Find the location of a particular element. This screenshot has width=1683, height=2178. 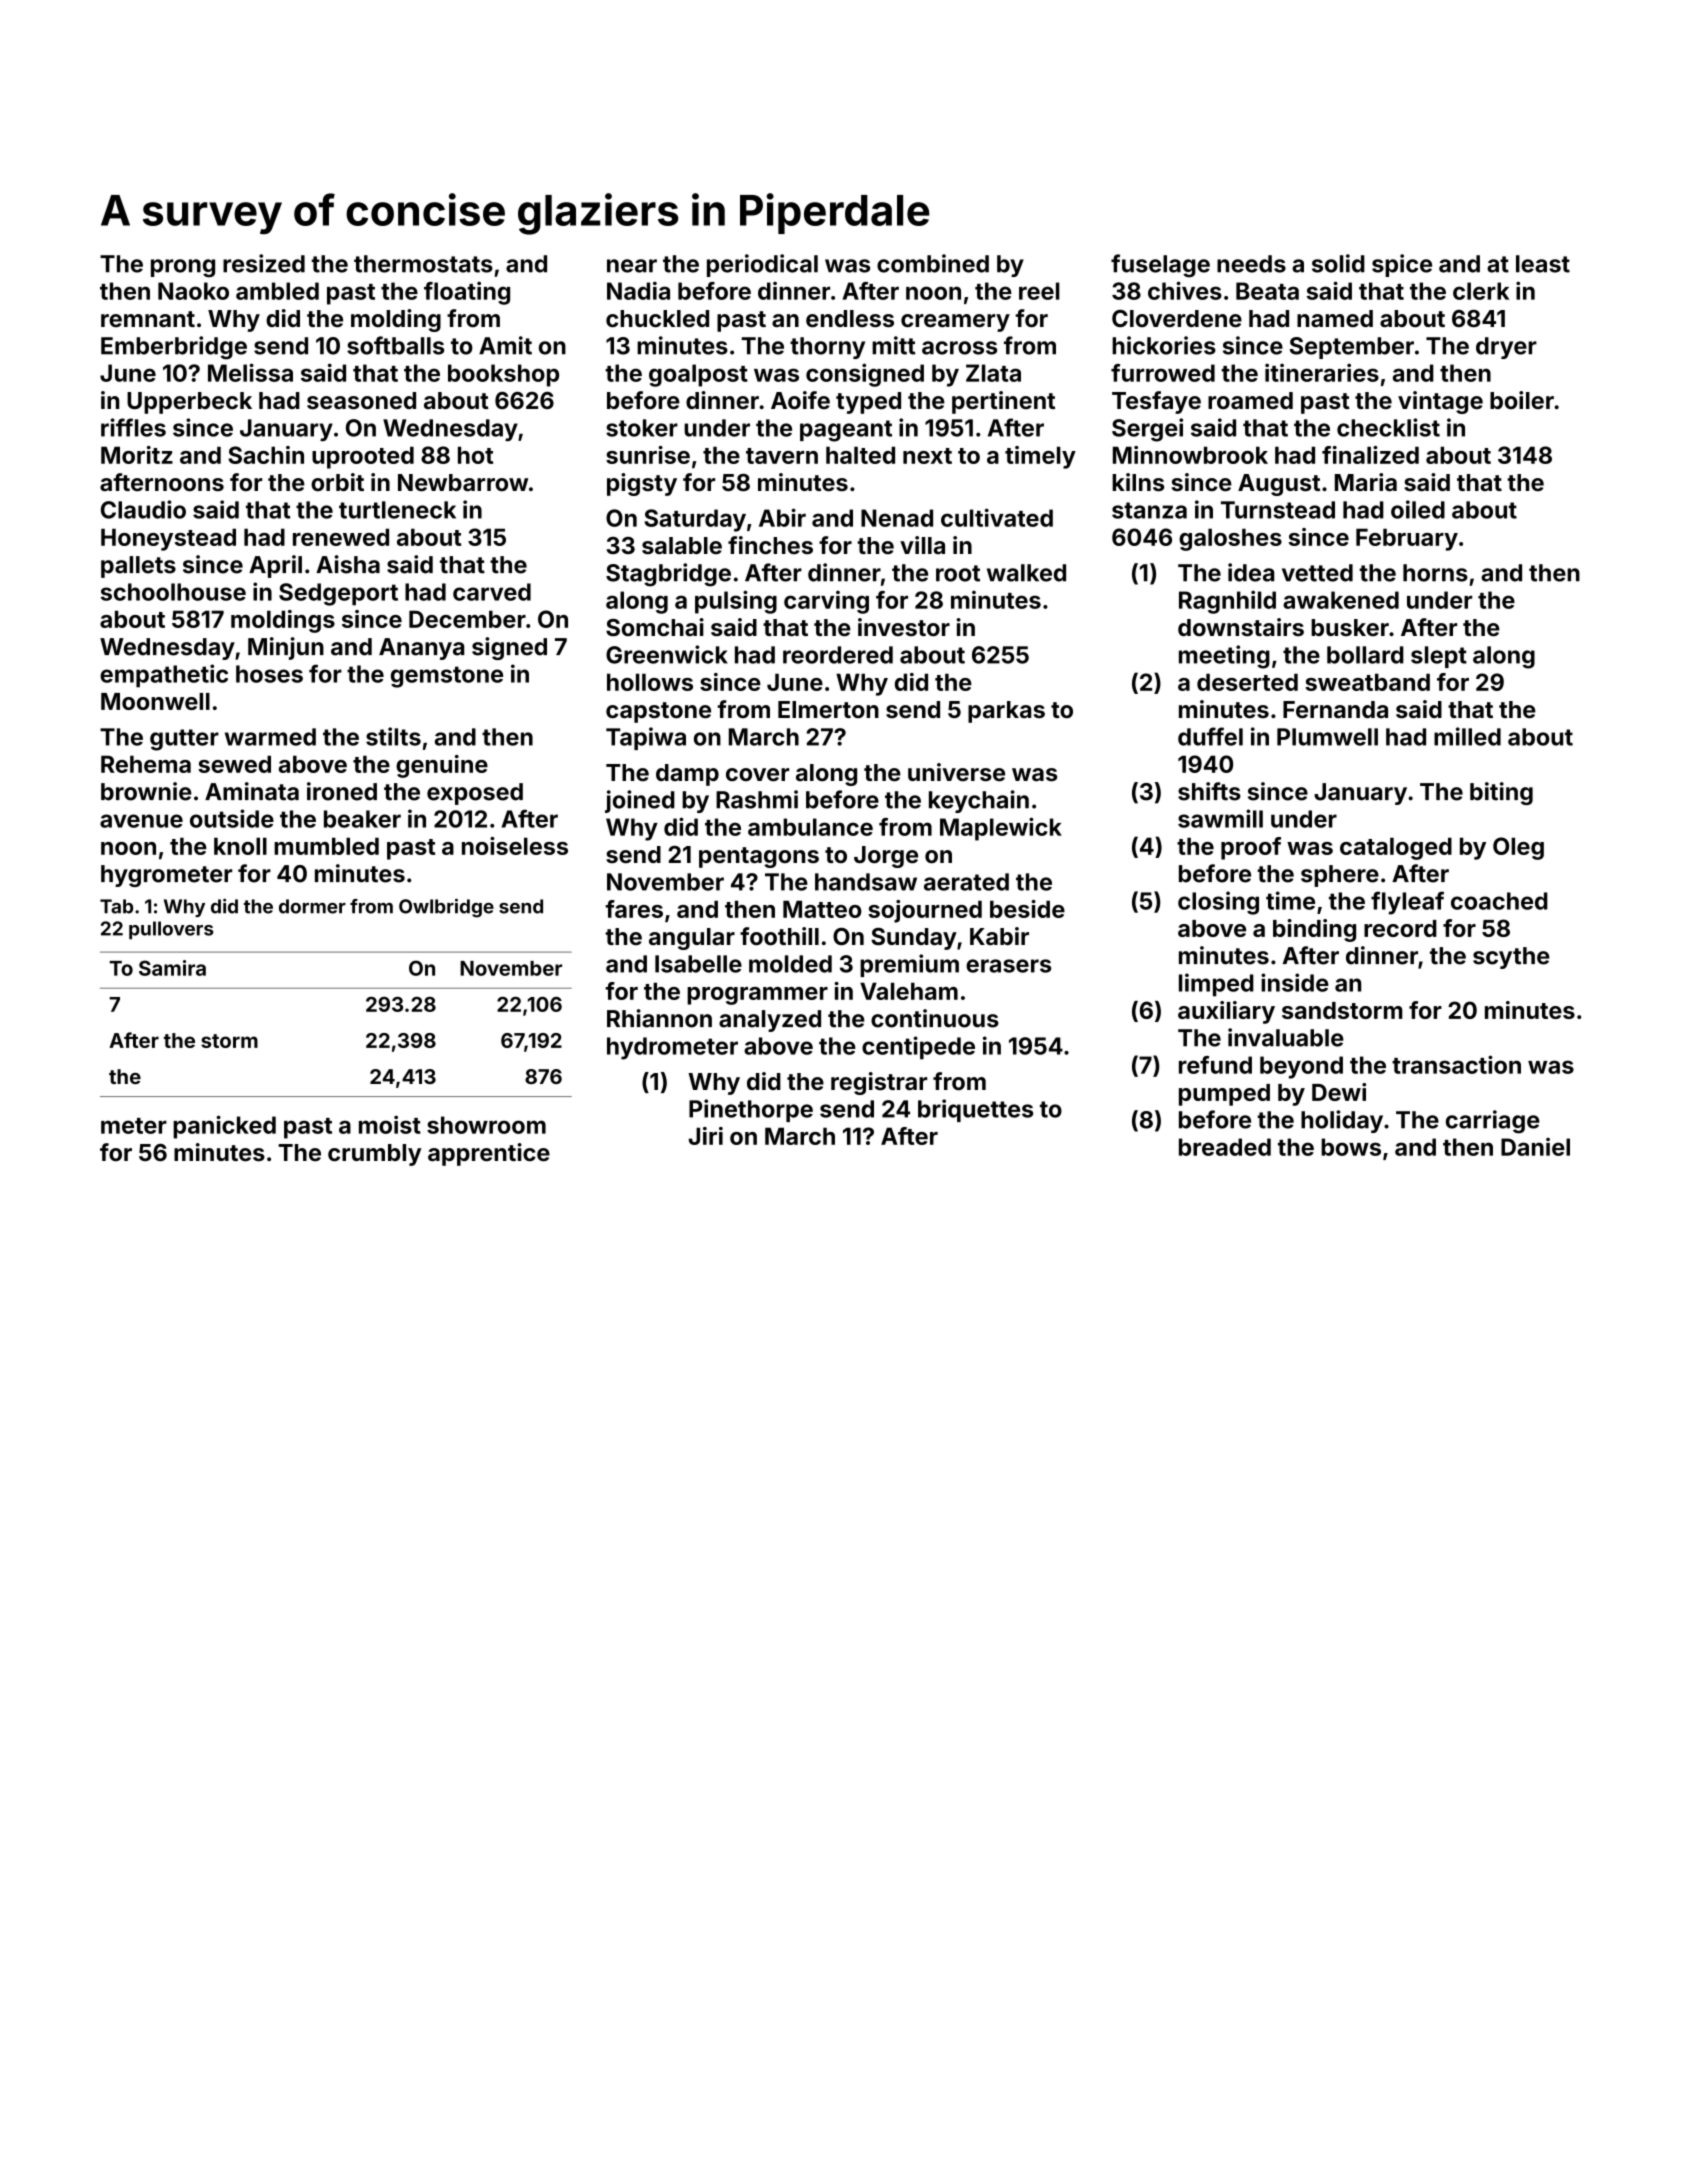

galoshes is located at coordinates (1230, 539).
